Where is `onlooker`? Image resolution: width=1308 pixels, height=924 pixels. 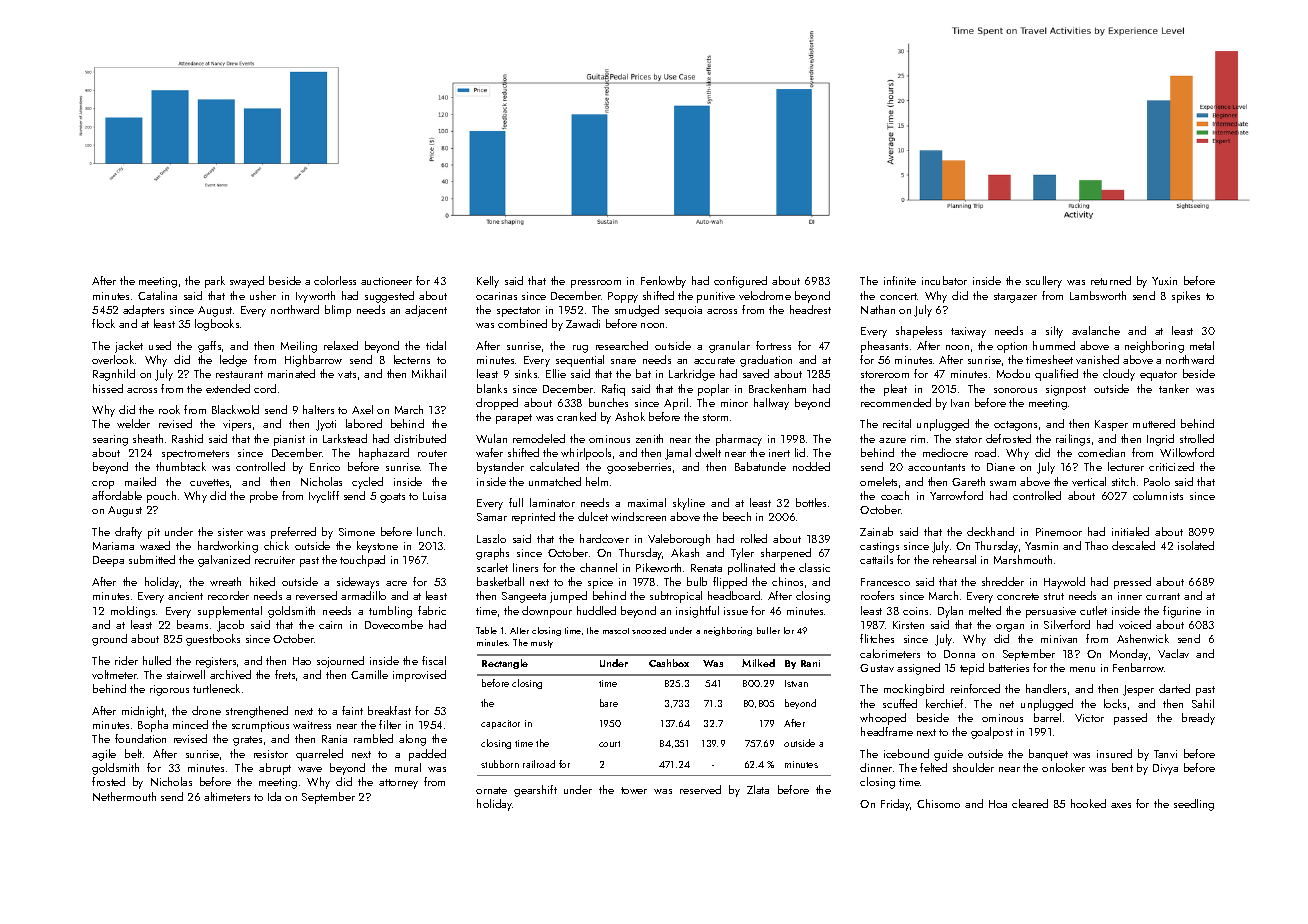 onlooker is located at coordinates (1063, 767).
